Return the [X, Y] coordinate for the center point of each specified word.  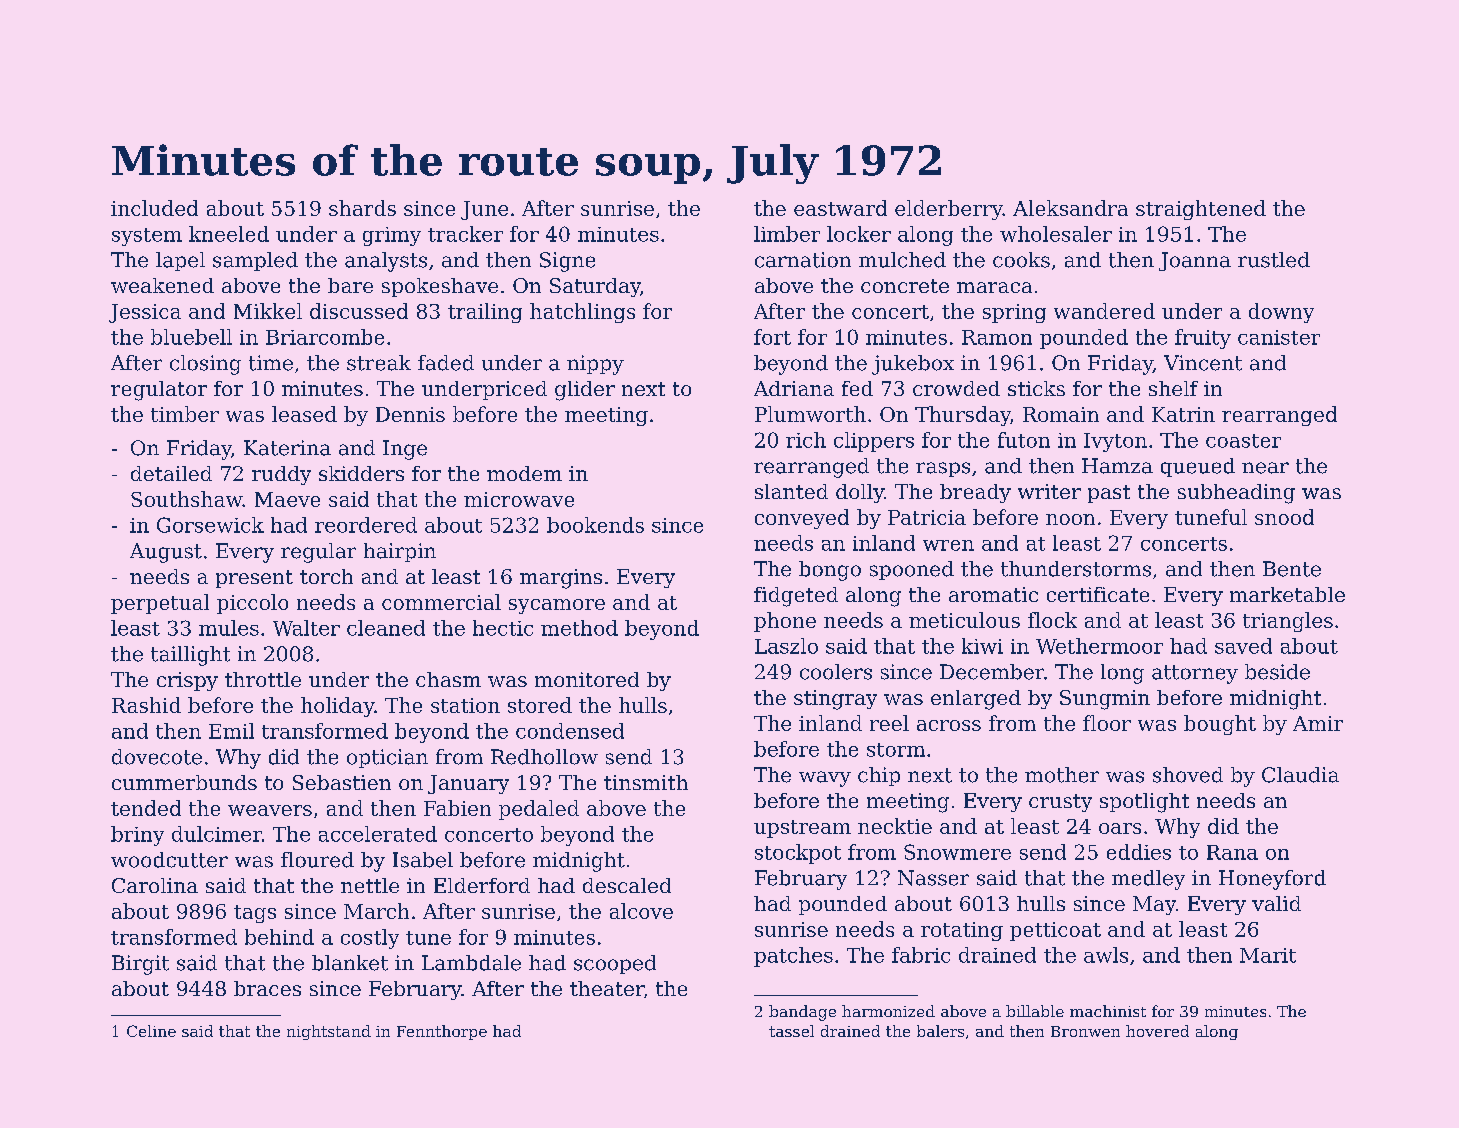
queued [1198, 467]
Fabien [457, 808]
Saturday [595, 287]
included [154, 208]
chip [879, 776]
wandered [1104, 311]
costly [370, 939]
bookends [595, 525]
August [166, 553]
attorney [1195, 674]
